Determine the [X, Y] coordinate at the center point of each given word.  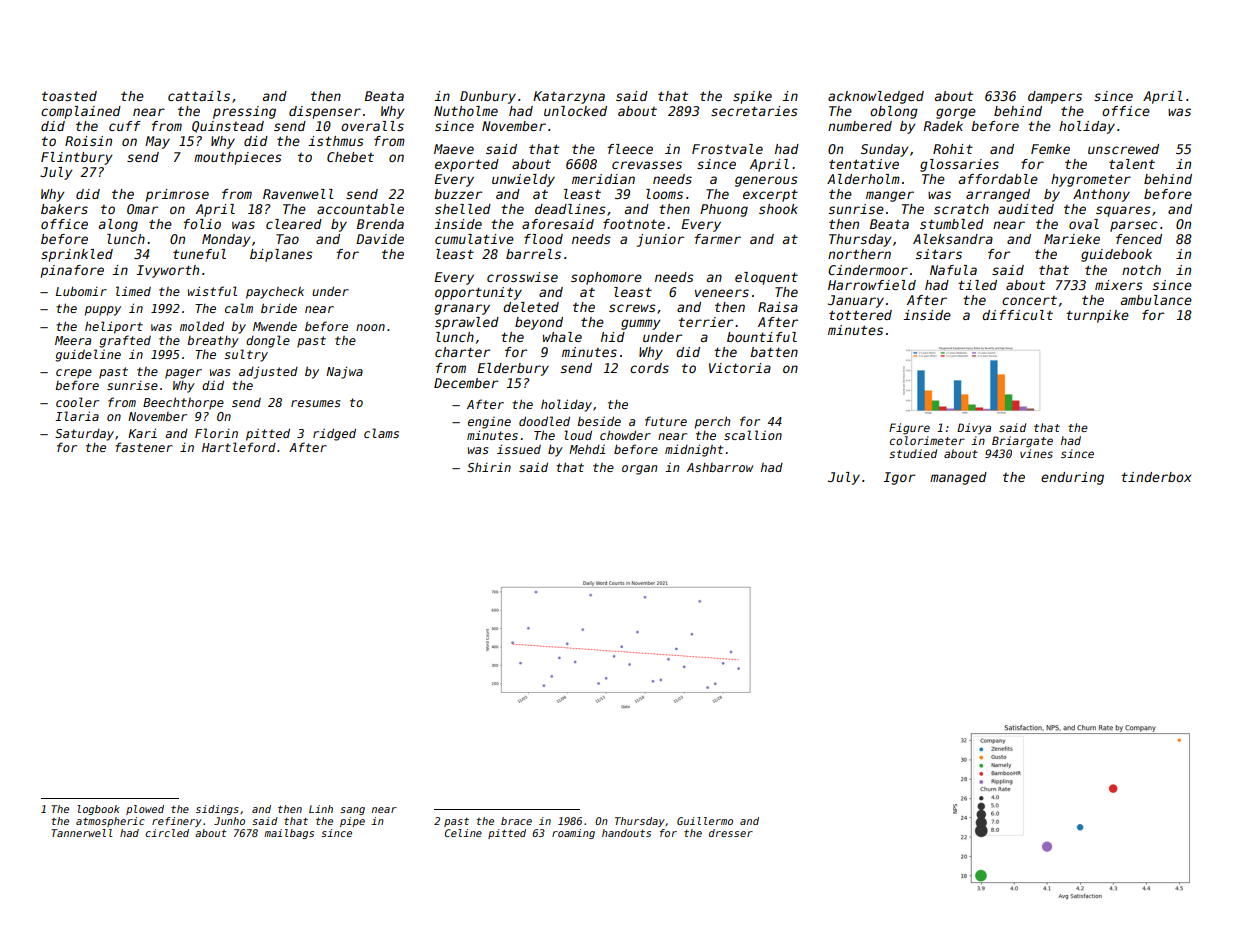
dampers [1055, 97]
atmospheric [110, 822]
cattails [199, 96]
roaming [573, 834]
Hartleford [239, 447]
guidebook [1116, 255]
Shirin [489, 467]
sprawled [467, 323]
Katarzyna [569, 97]
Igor [899, 478]
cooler [77, 402]
